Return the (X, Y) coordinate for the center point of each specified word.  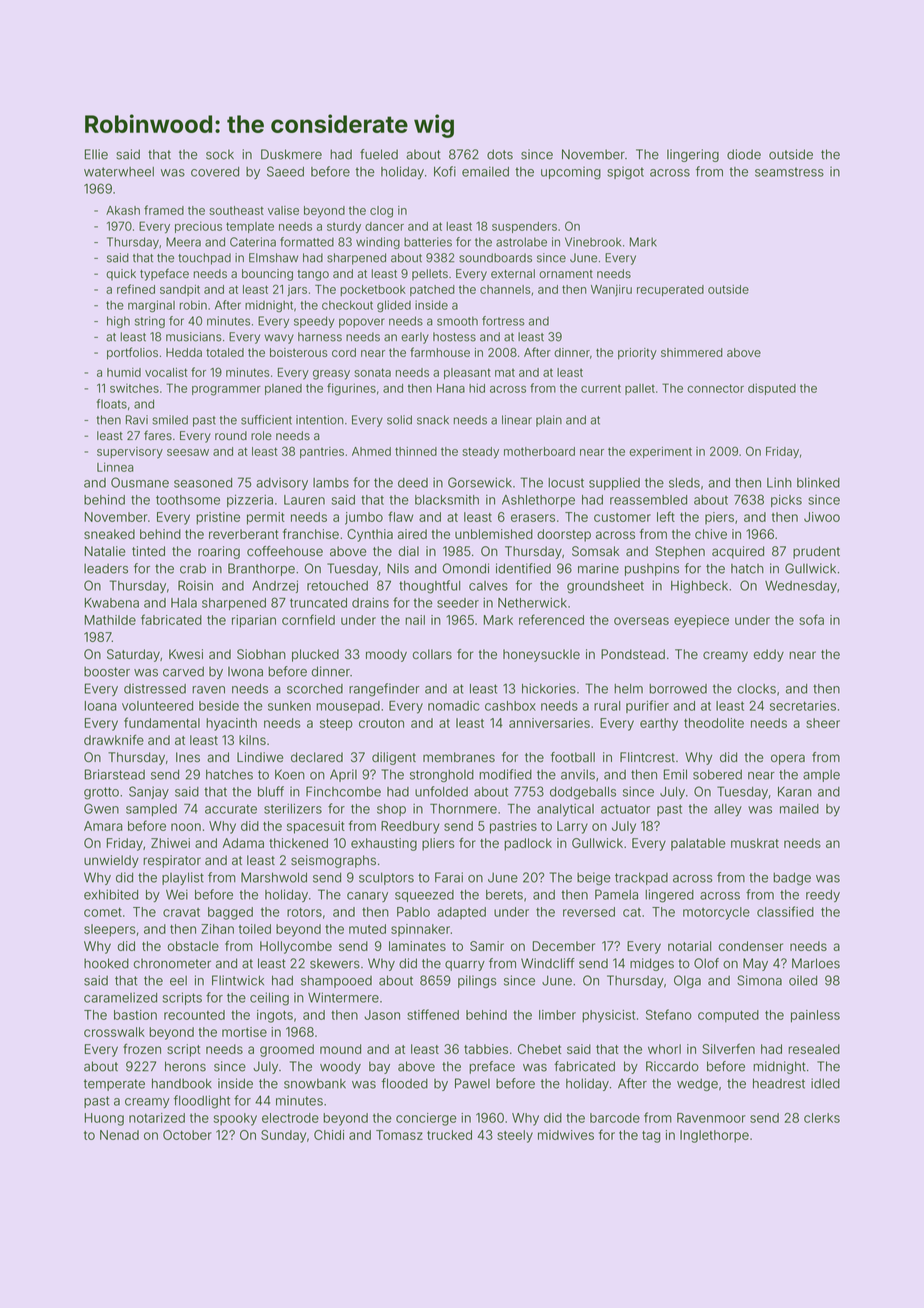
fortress (503, 321)
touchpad (204, 259)
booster (107, 672)
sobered (717, 774)
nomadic (453, 706)
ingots (275, 1016)
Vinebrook (593, 242)
